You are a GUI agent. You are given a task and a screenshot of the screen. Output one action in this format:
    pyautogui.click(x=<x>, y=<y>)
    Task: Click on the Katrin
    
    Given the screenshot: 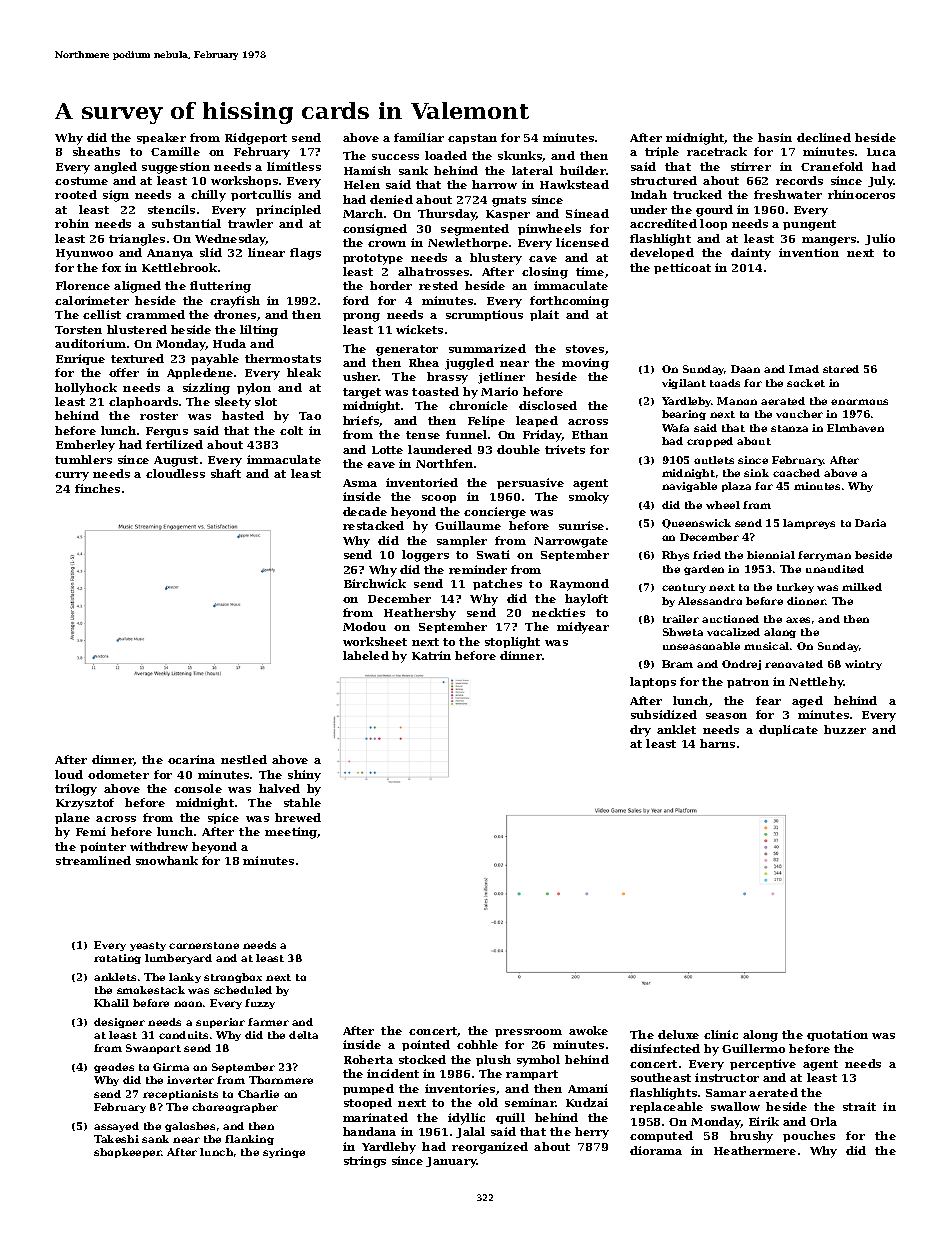 What is the action you would take?
    pyautogui.click(x=431, y=655)
